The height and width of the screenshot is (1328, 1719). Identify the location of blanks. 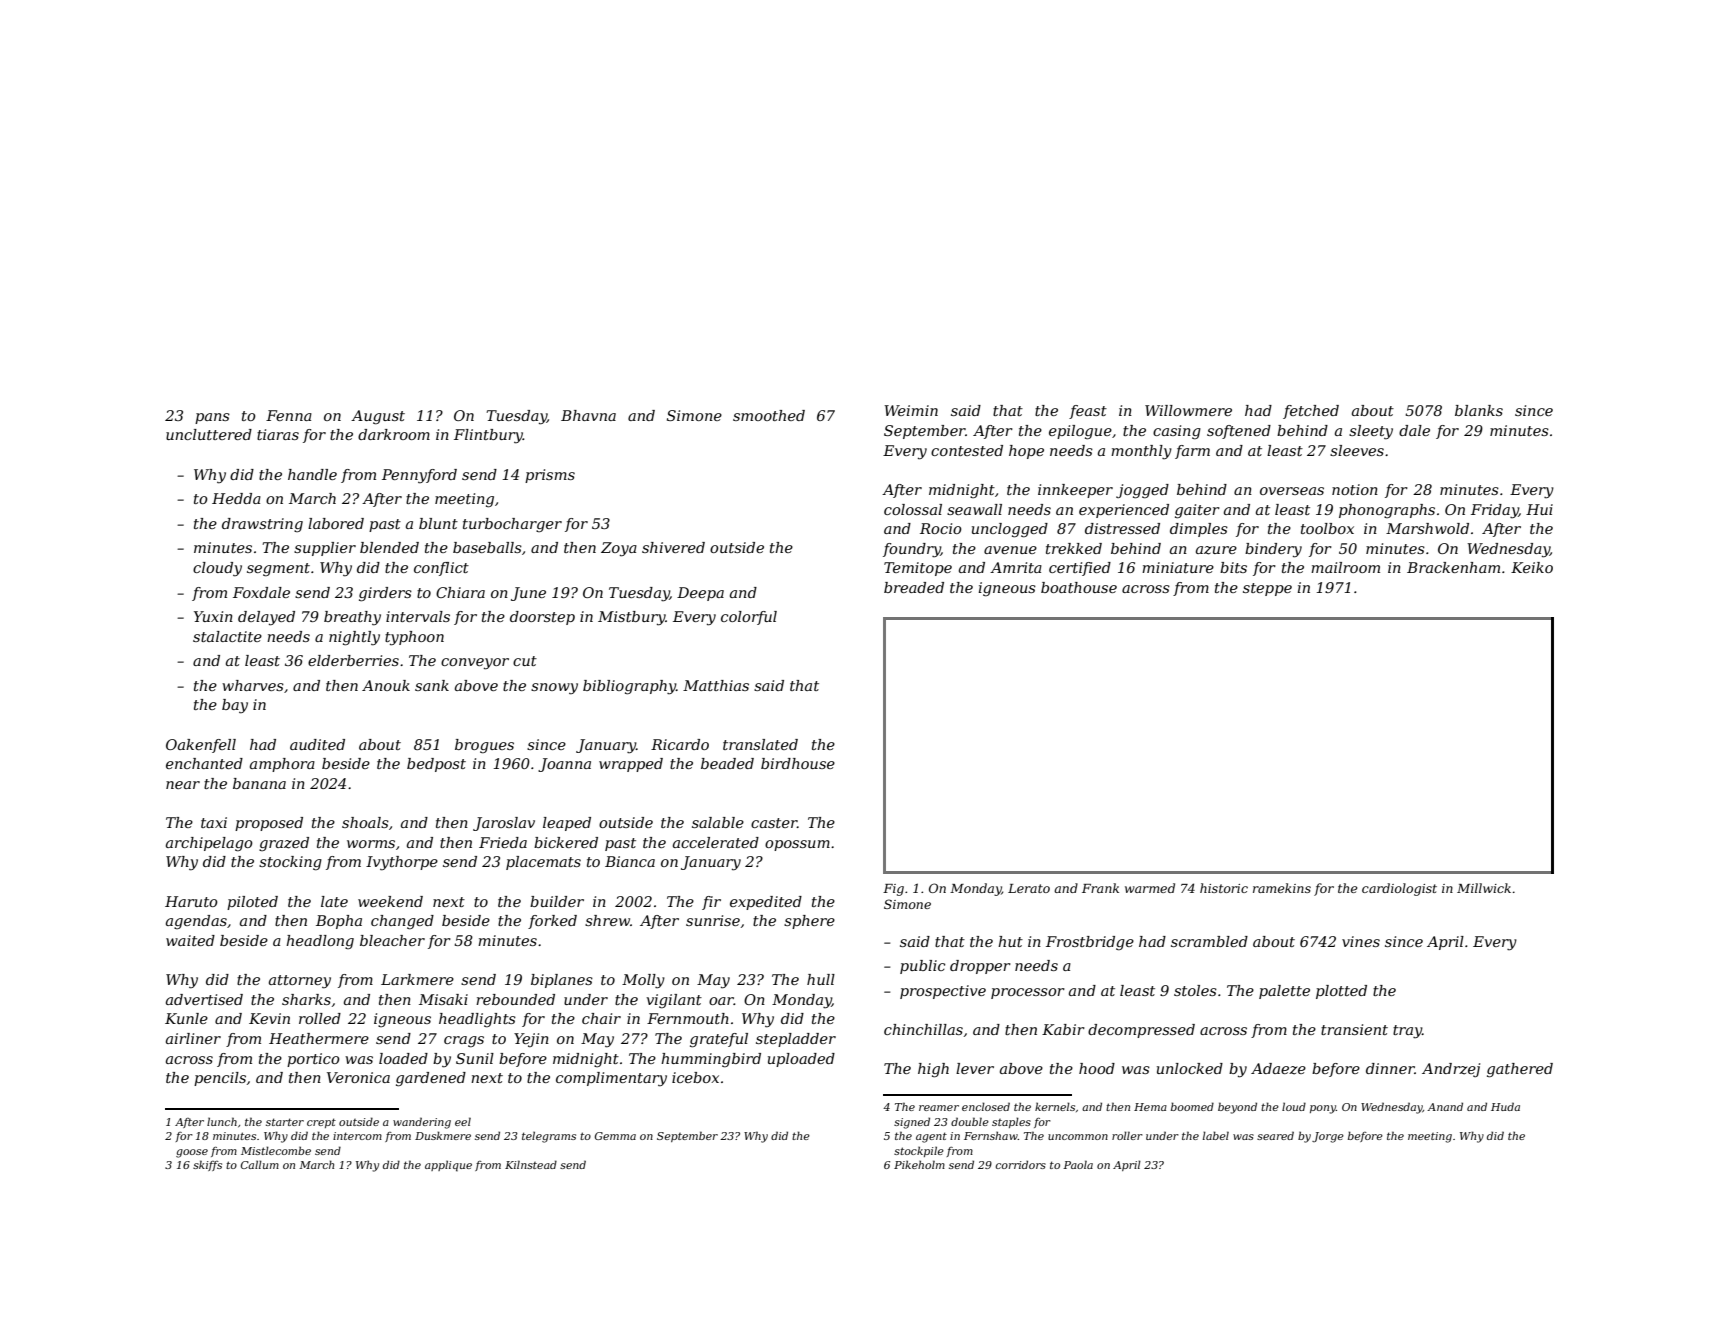
(1479, 410).
